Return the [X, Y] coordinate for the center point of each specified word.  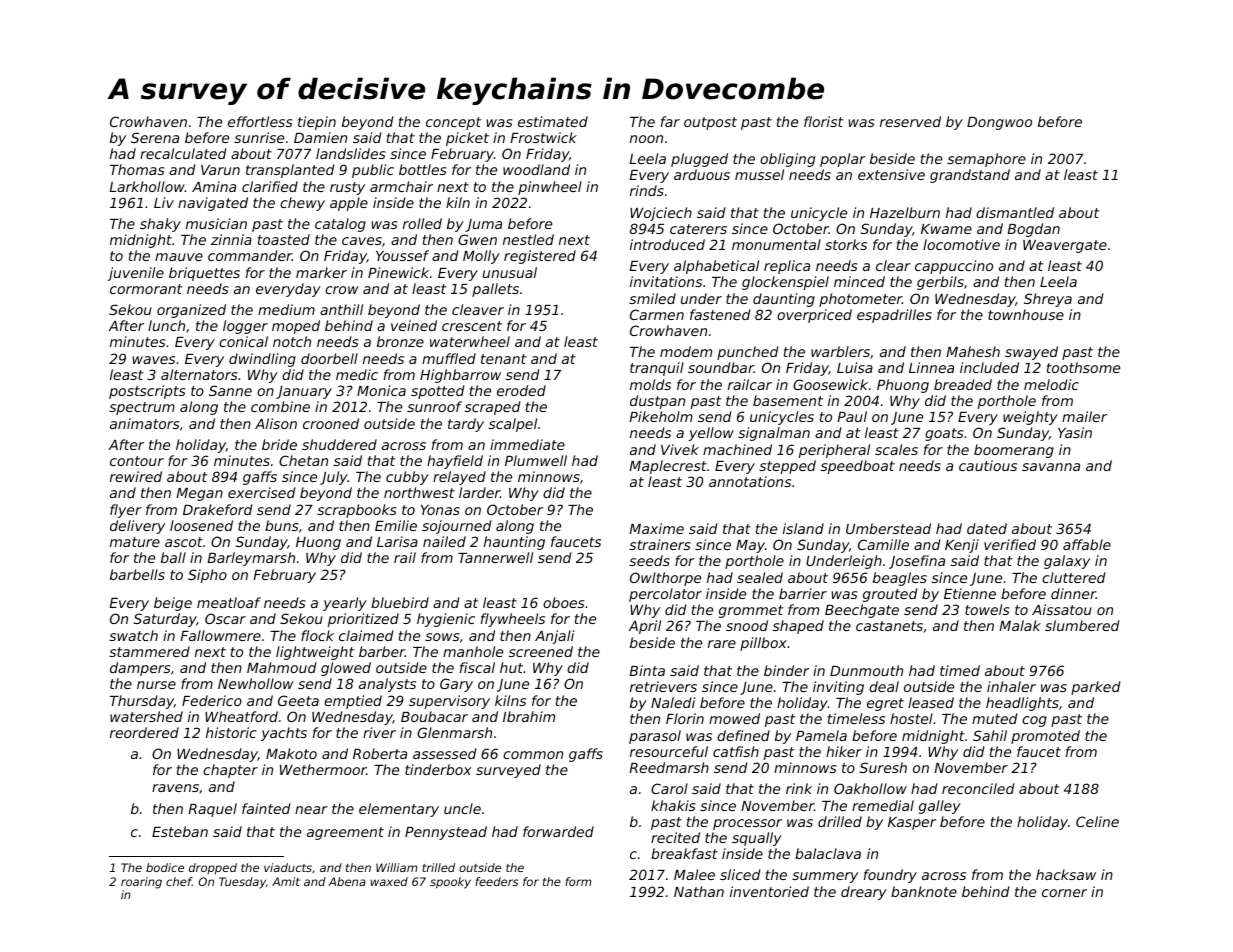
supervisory [449, 702]
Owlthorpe [665, 579]
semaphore [986, 160]
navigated [213, 204]
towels [987, 609]
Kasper [912, 823]
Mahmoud [281, 667]
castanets [889, 626]
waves [154, 360]
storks [846, 244]
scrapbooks [356, 511]
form [578, 881]
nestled [528, 239]
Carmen [657, 314]
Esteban [180, 831]
